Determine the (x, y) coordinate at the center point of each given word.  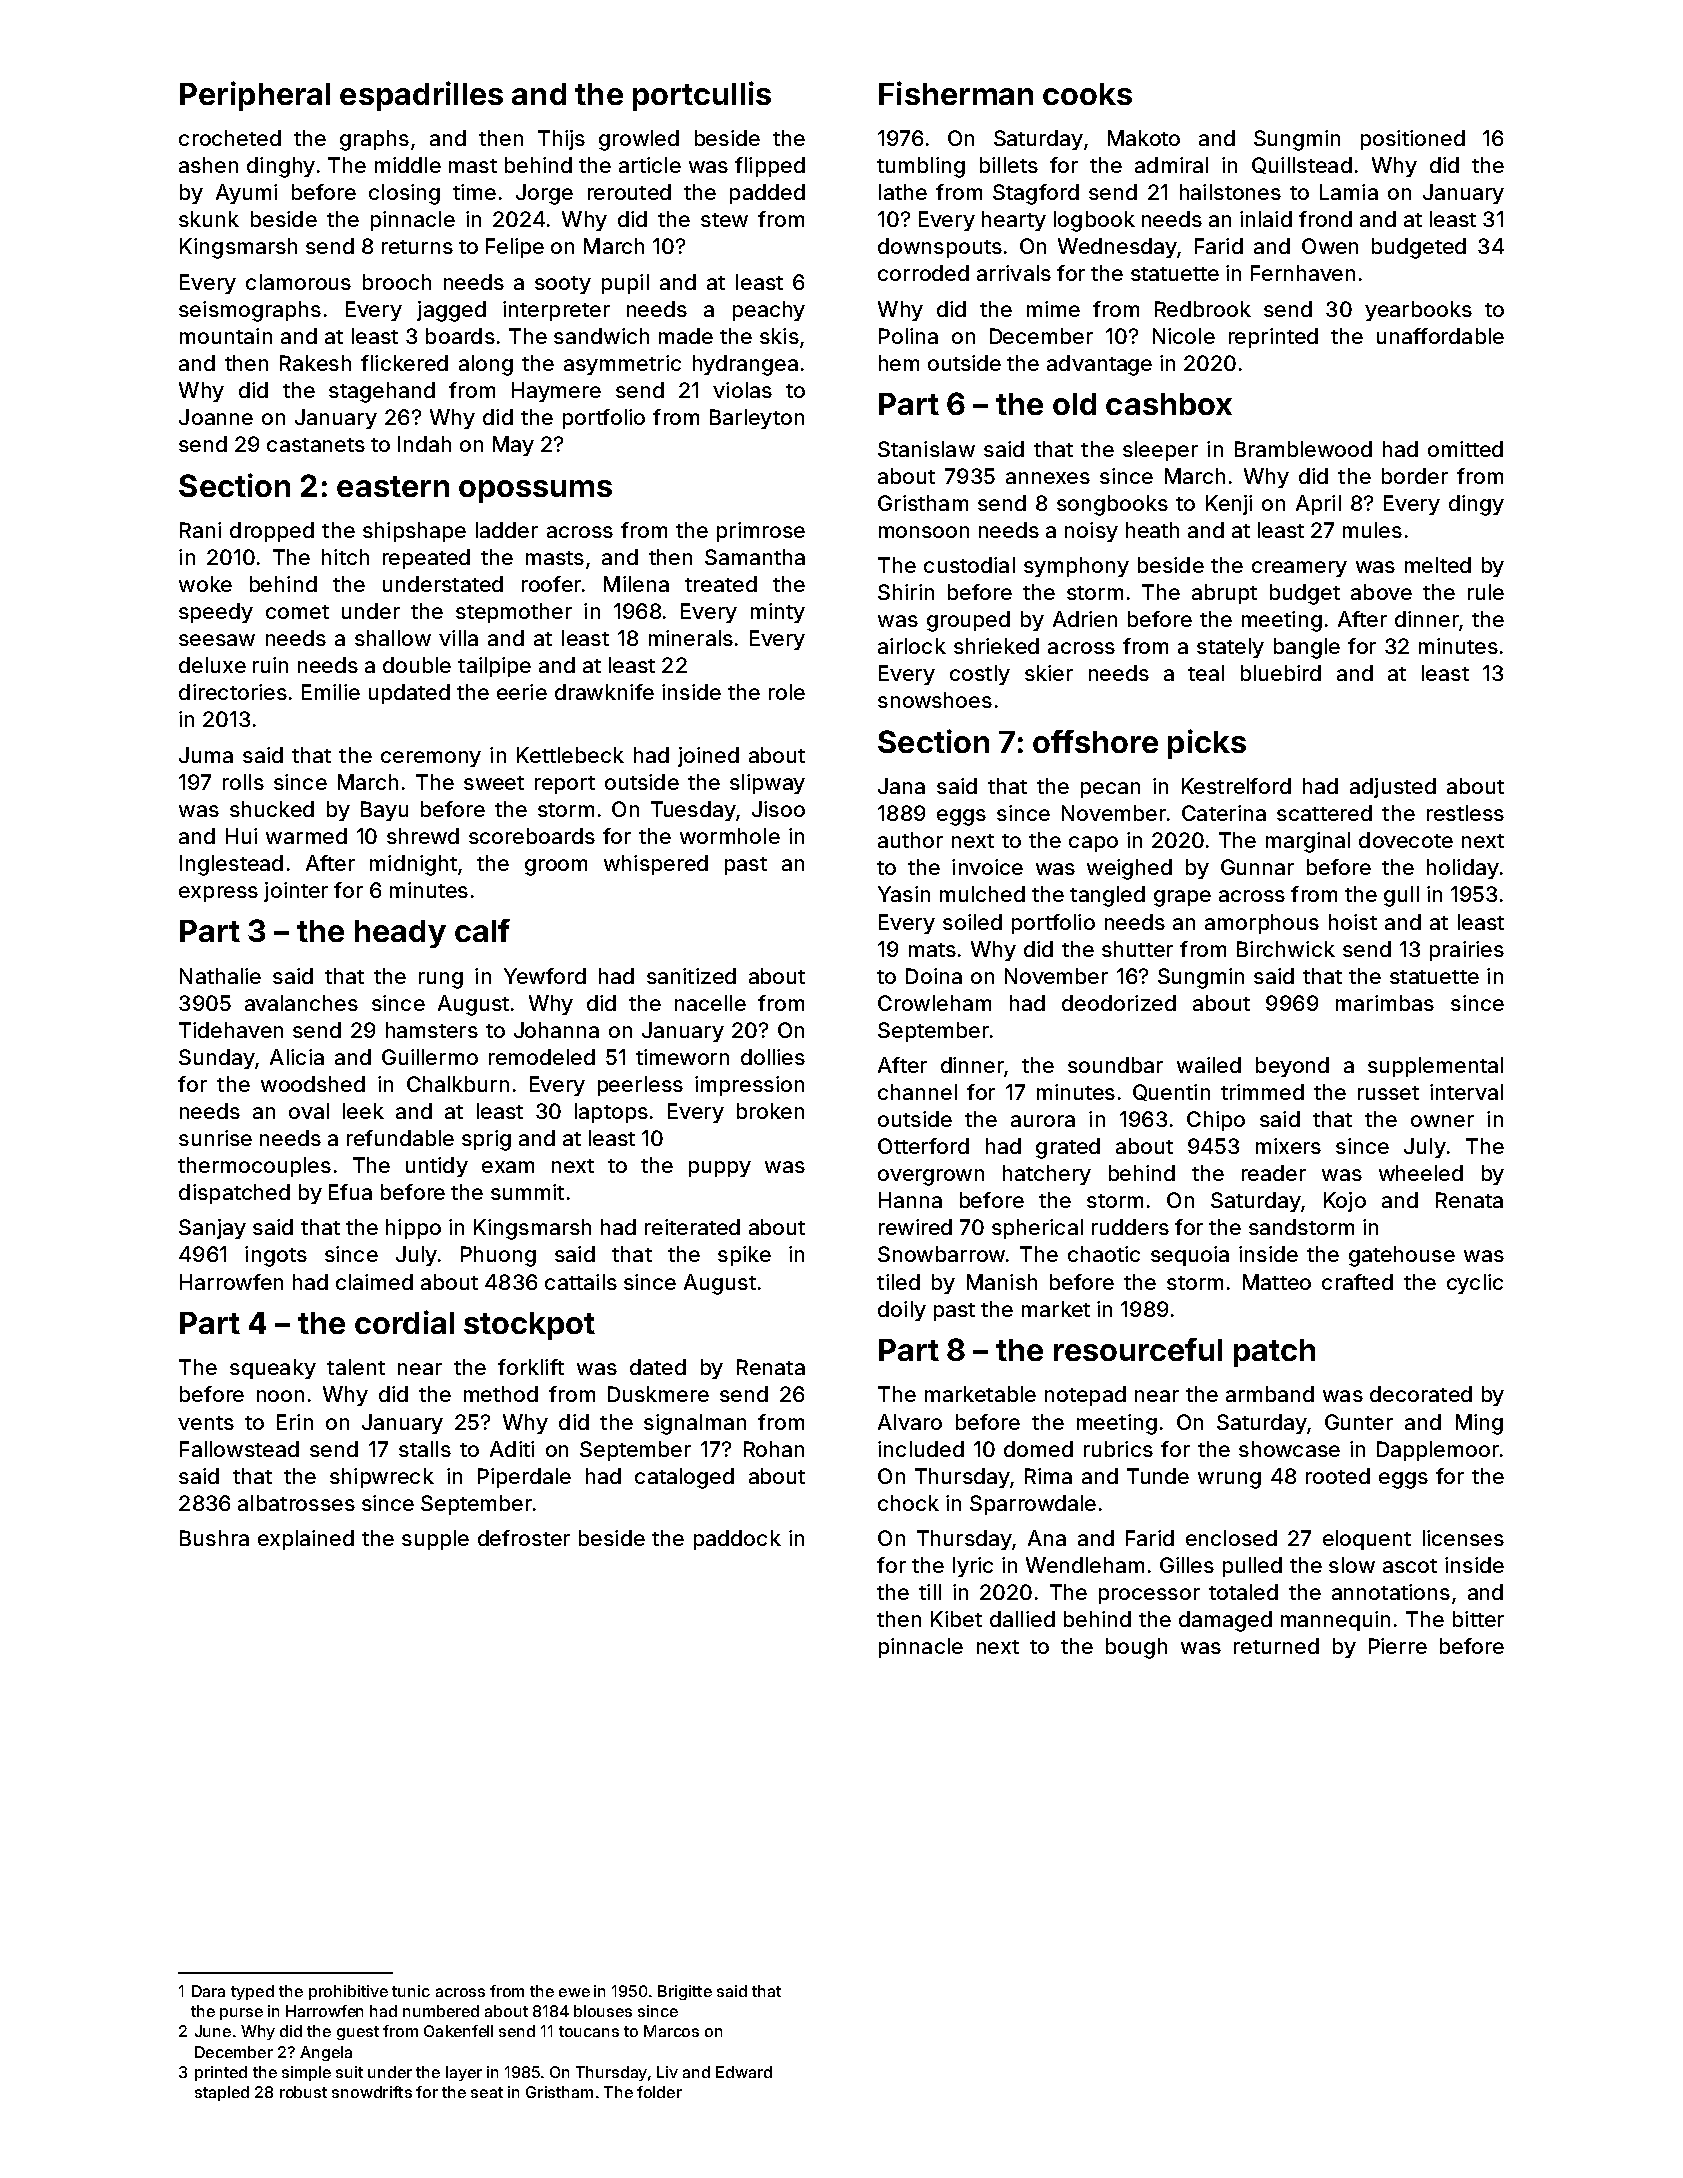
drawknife (604, 692)
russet (1388, 1093)
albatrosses (296, 1503)
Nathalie (220, 976)
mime (1053, 309)
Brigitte (685, 1992)
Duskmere (658, 1394)
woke (205, 584)
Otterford (923, 1146)
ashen (208, 165)
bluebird (1281, 673)
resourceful (1138, 1349)
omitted (1465, 449)
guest (358, 2033)
